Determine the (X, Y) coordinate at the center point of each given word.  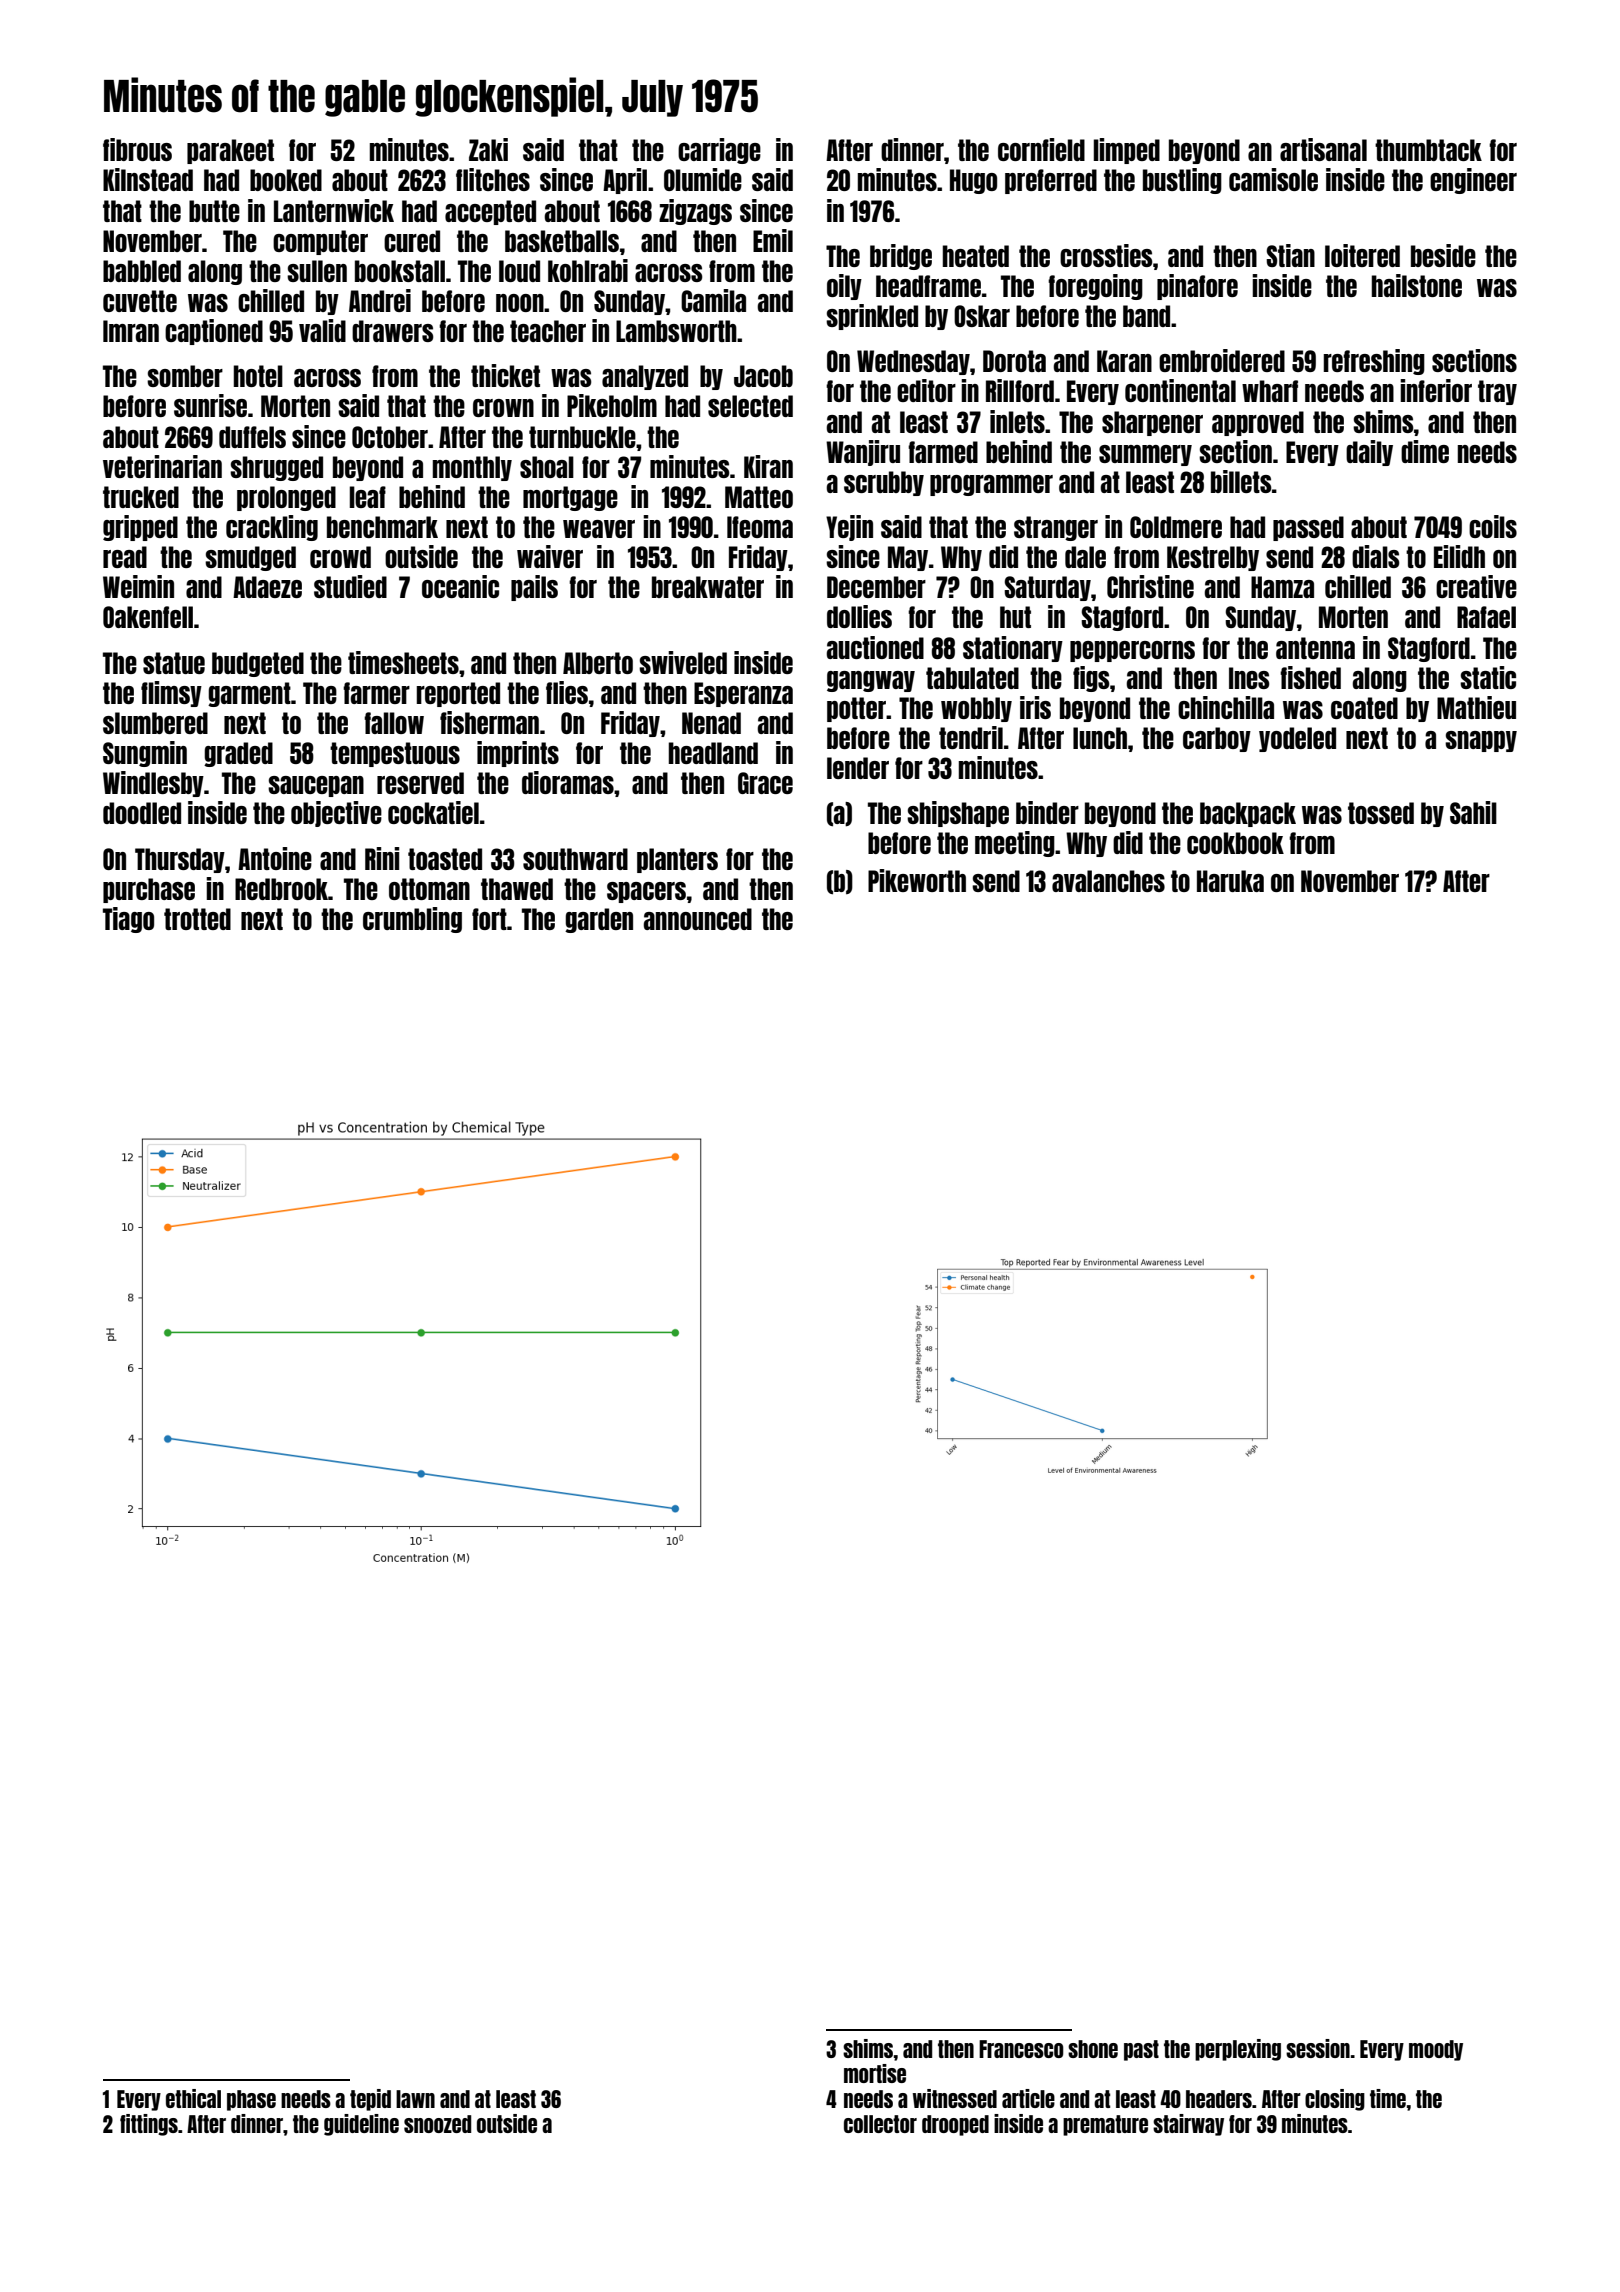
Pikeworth (917, 880)
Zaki (488, 149)
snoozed (437, 2124)
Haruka (1230, 881)
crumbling (412, 920)
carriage (719, 151)
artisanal (1323, 149)
